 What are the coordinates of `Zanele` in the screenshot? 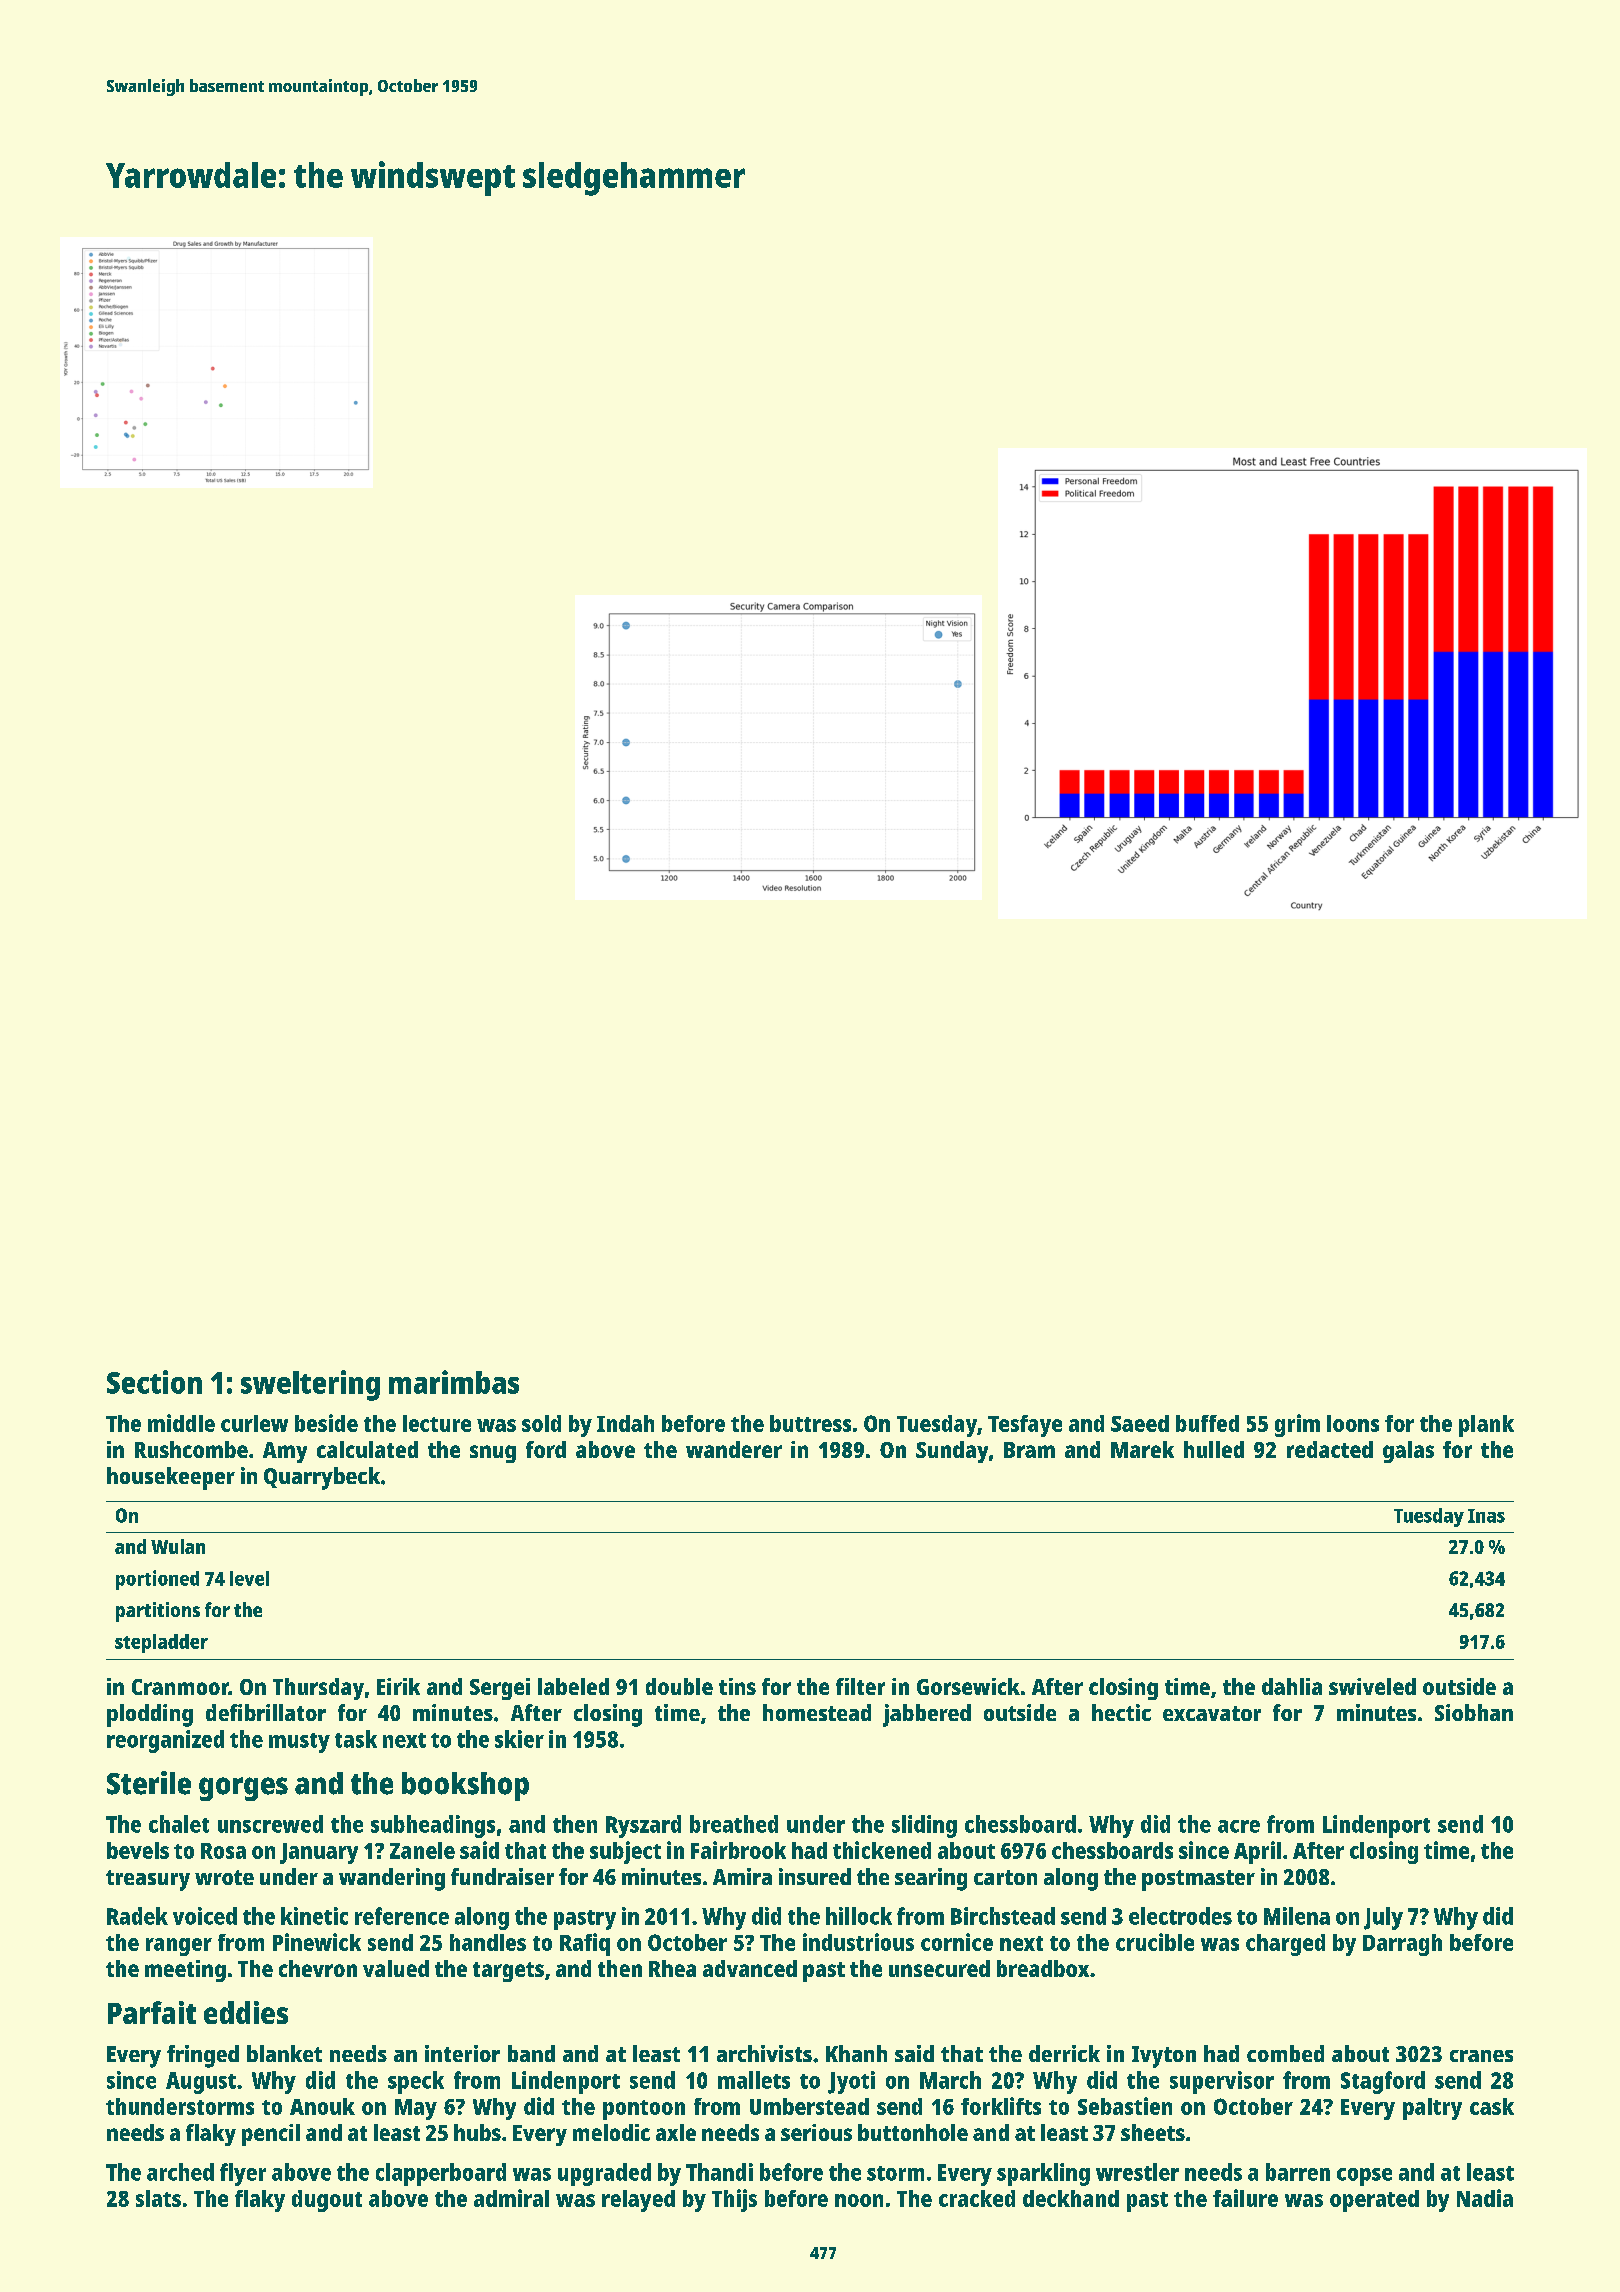 It's located at (422, 1850).
